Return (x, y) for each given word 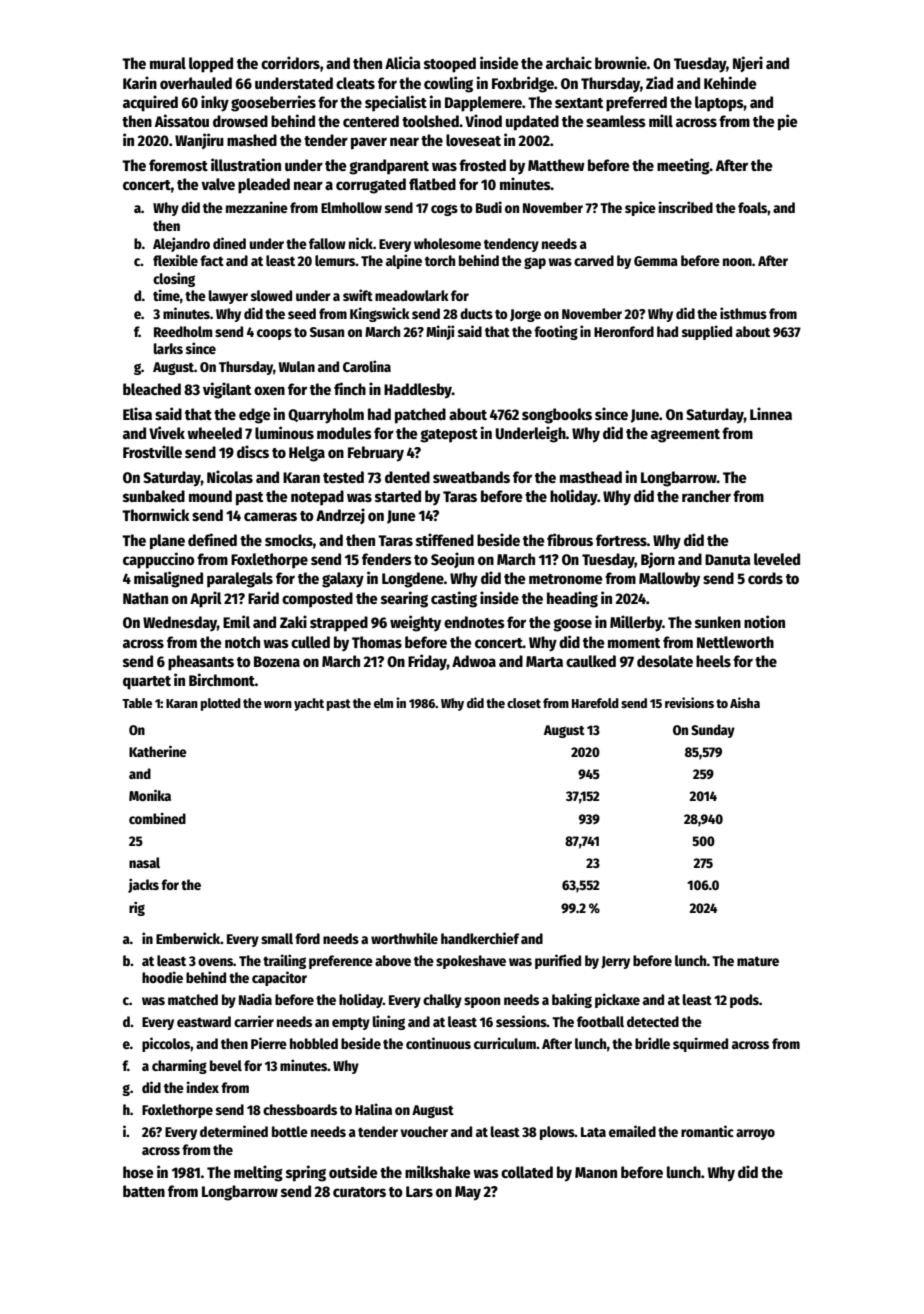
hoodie (162, 977)
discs (253, 451)
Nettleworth (735, 642)
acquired (150, 103)
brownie (621, 62)
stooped (450, 65)
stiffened (445, 539)
